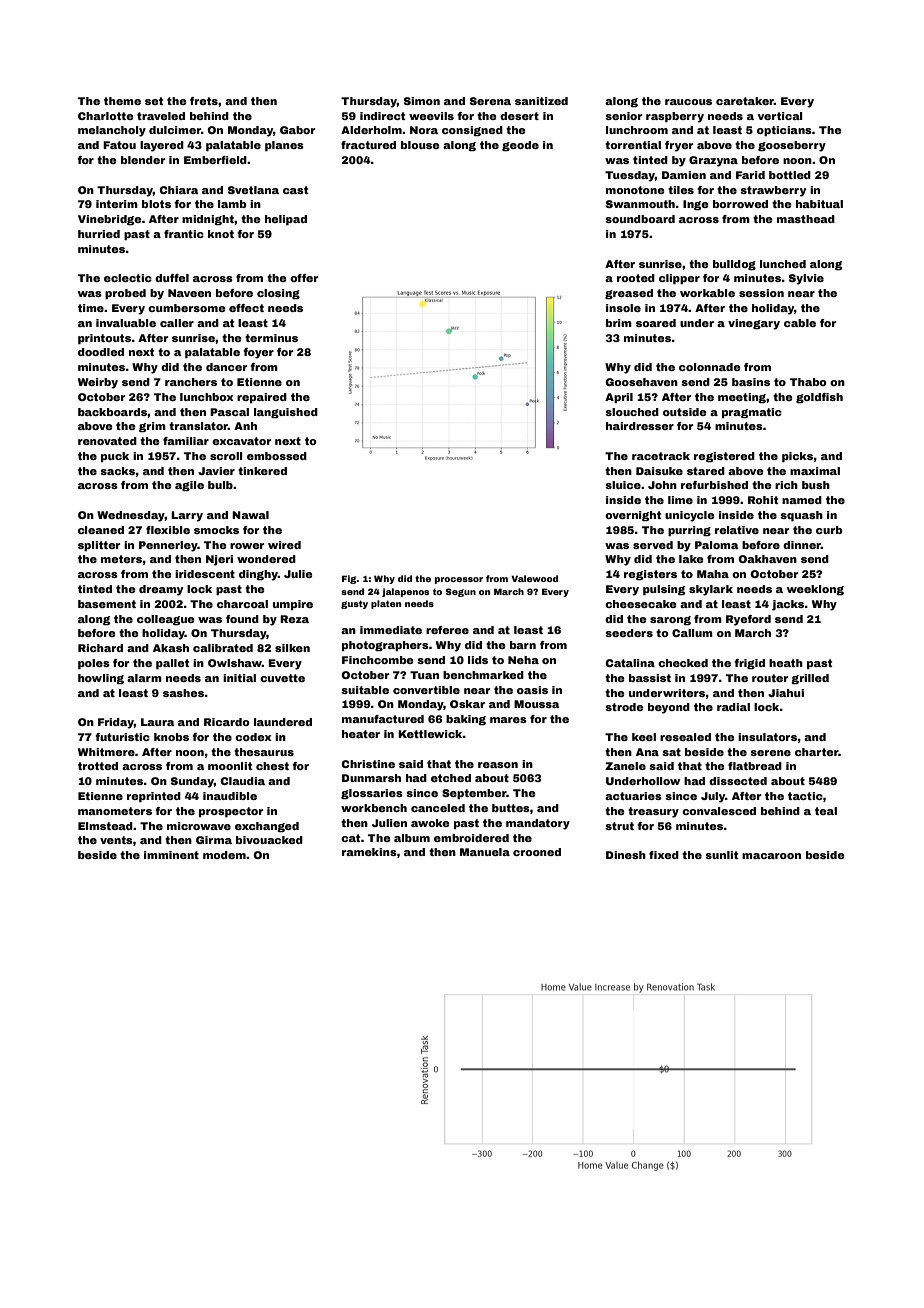 This document has width=924, height=1308. I want to click on cleaned, so click(101, 530).
